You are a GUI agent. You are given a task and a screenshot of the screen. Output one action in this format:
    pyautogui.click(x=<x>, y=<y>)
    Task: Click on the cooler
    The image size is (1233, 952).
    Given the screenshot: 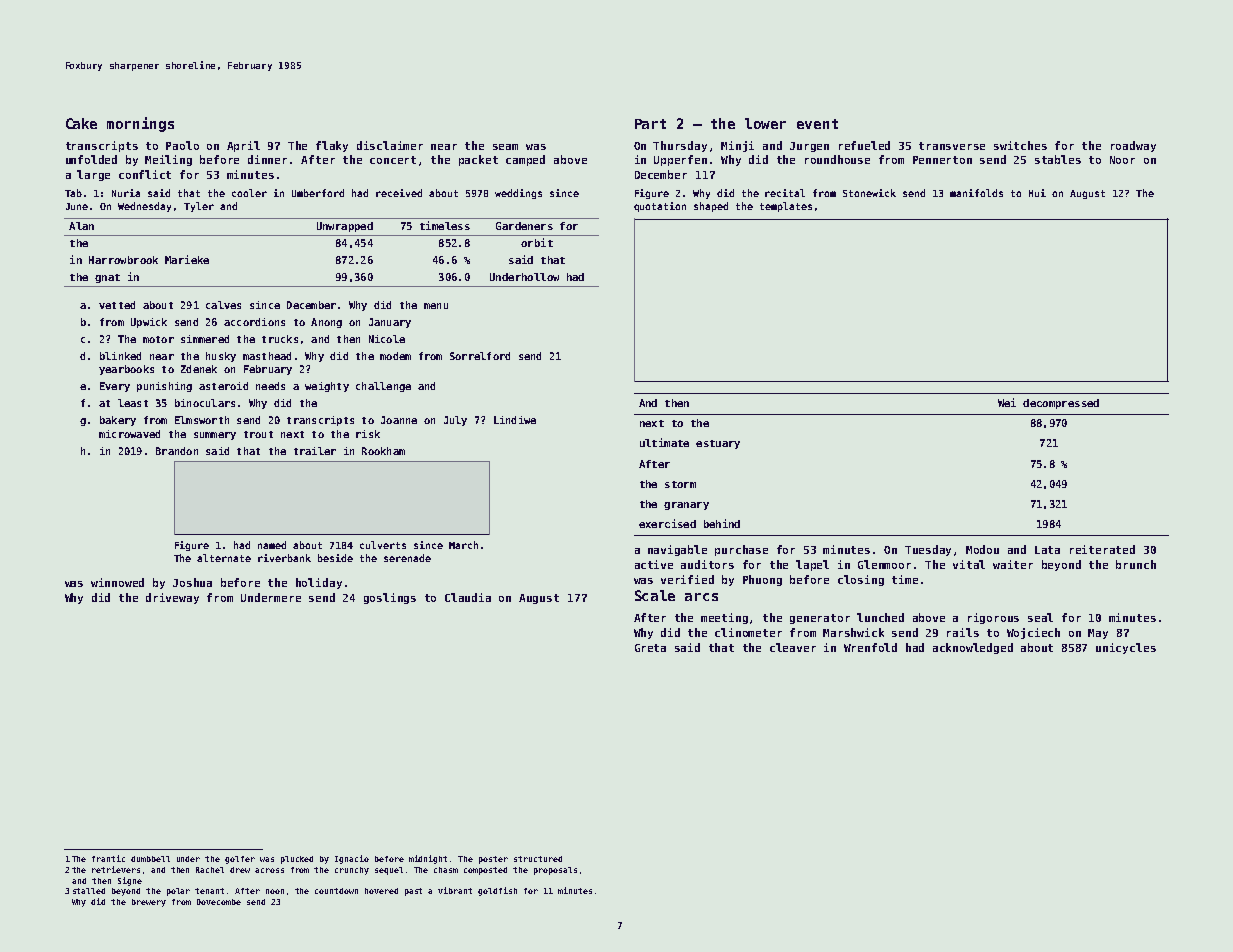 What is the action you would take?
    pyautogui.click(x=249, y=193)
